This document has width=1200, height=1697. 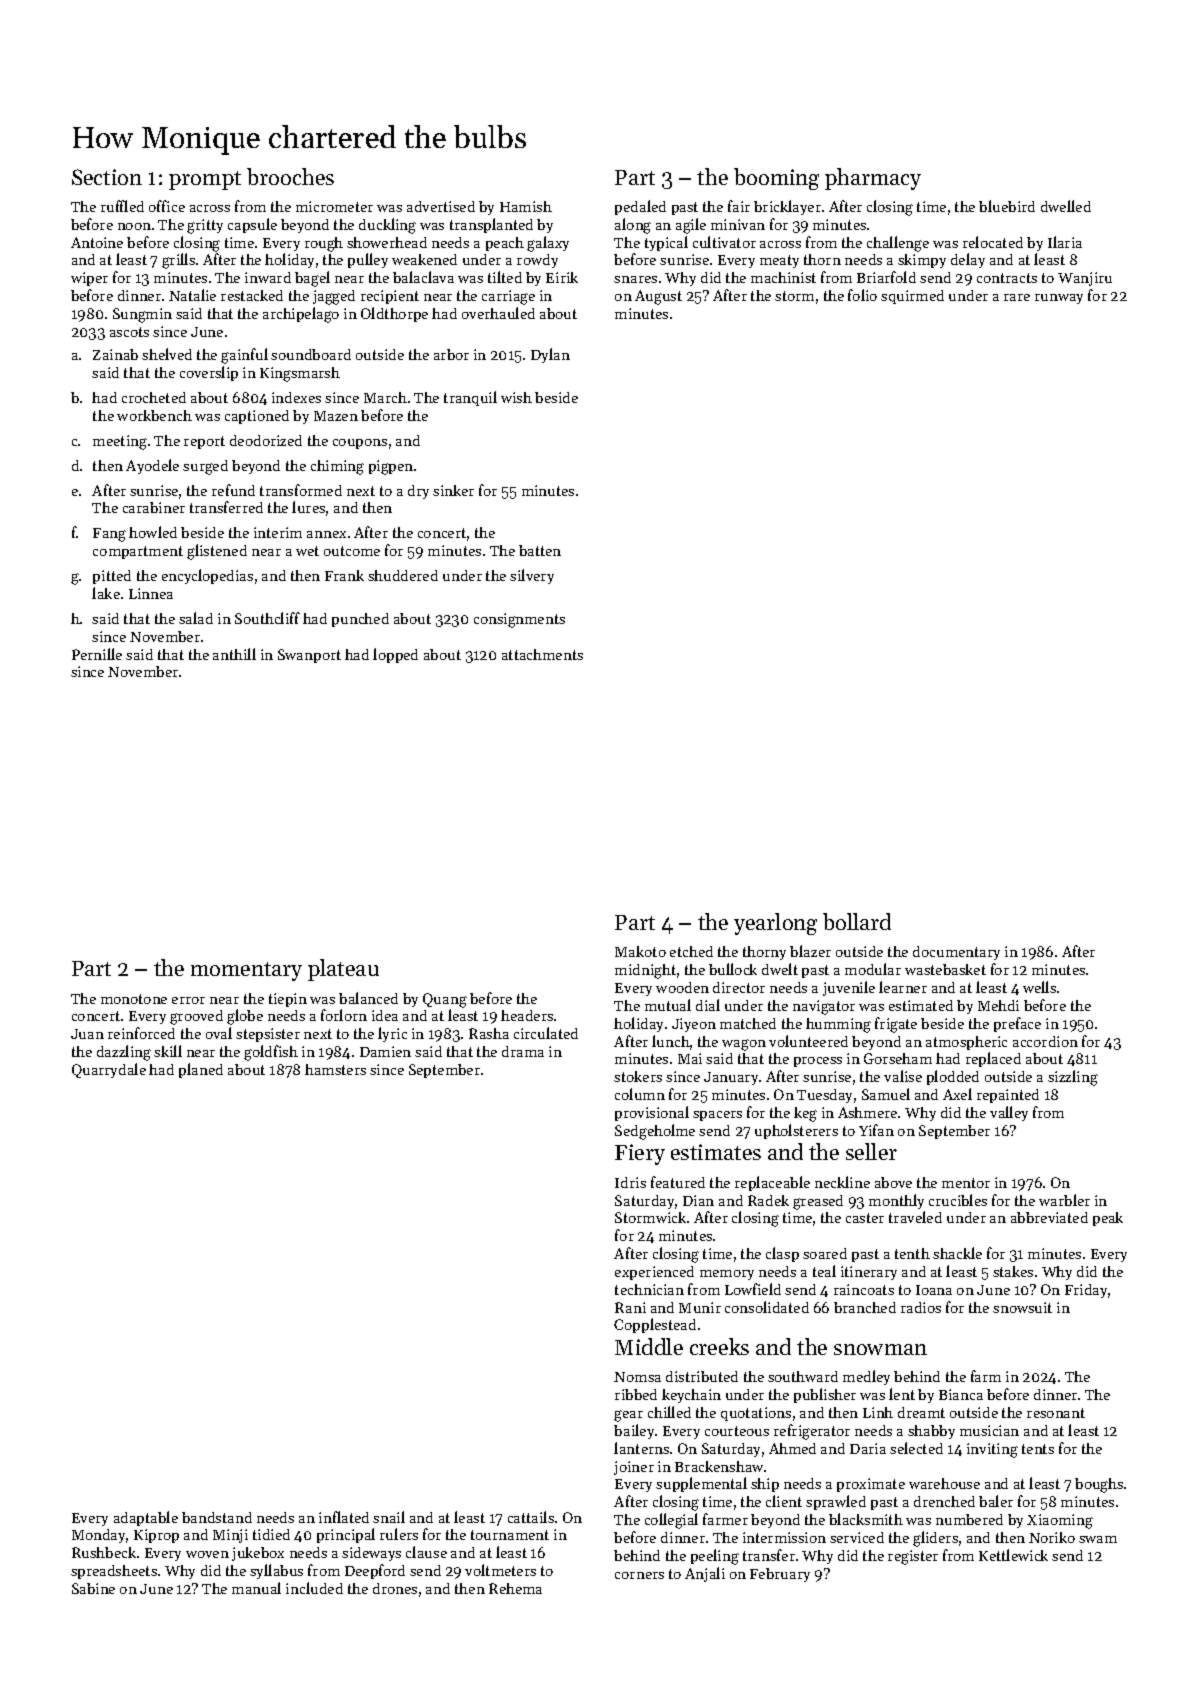 What do you see at coordinates (1049, 1217) in the document?
I see `abbreviated` at bounding box center [1049, 1217].
